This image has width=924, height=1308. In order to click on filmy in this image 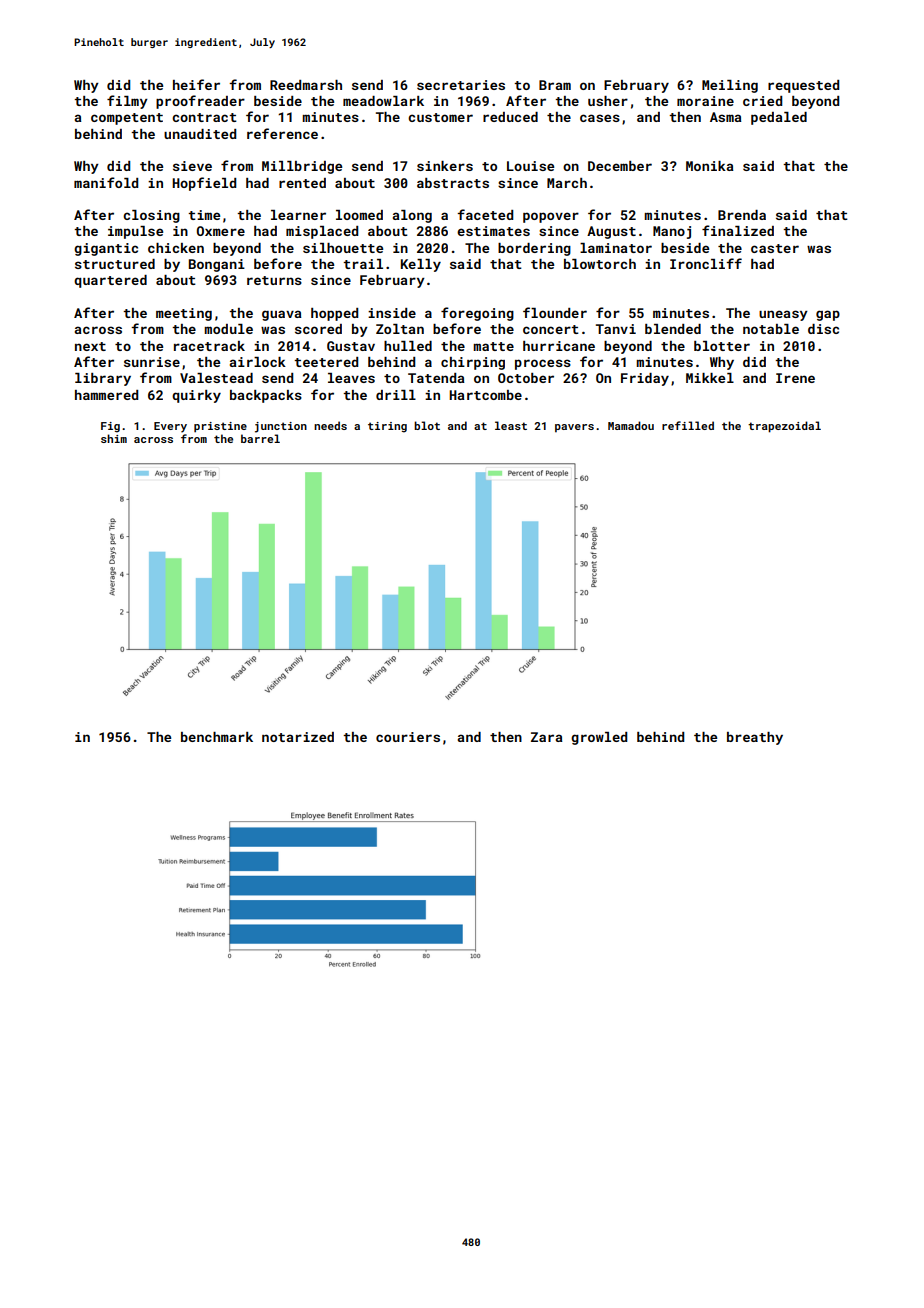, I will do `click(127, 102)`.
